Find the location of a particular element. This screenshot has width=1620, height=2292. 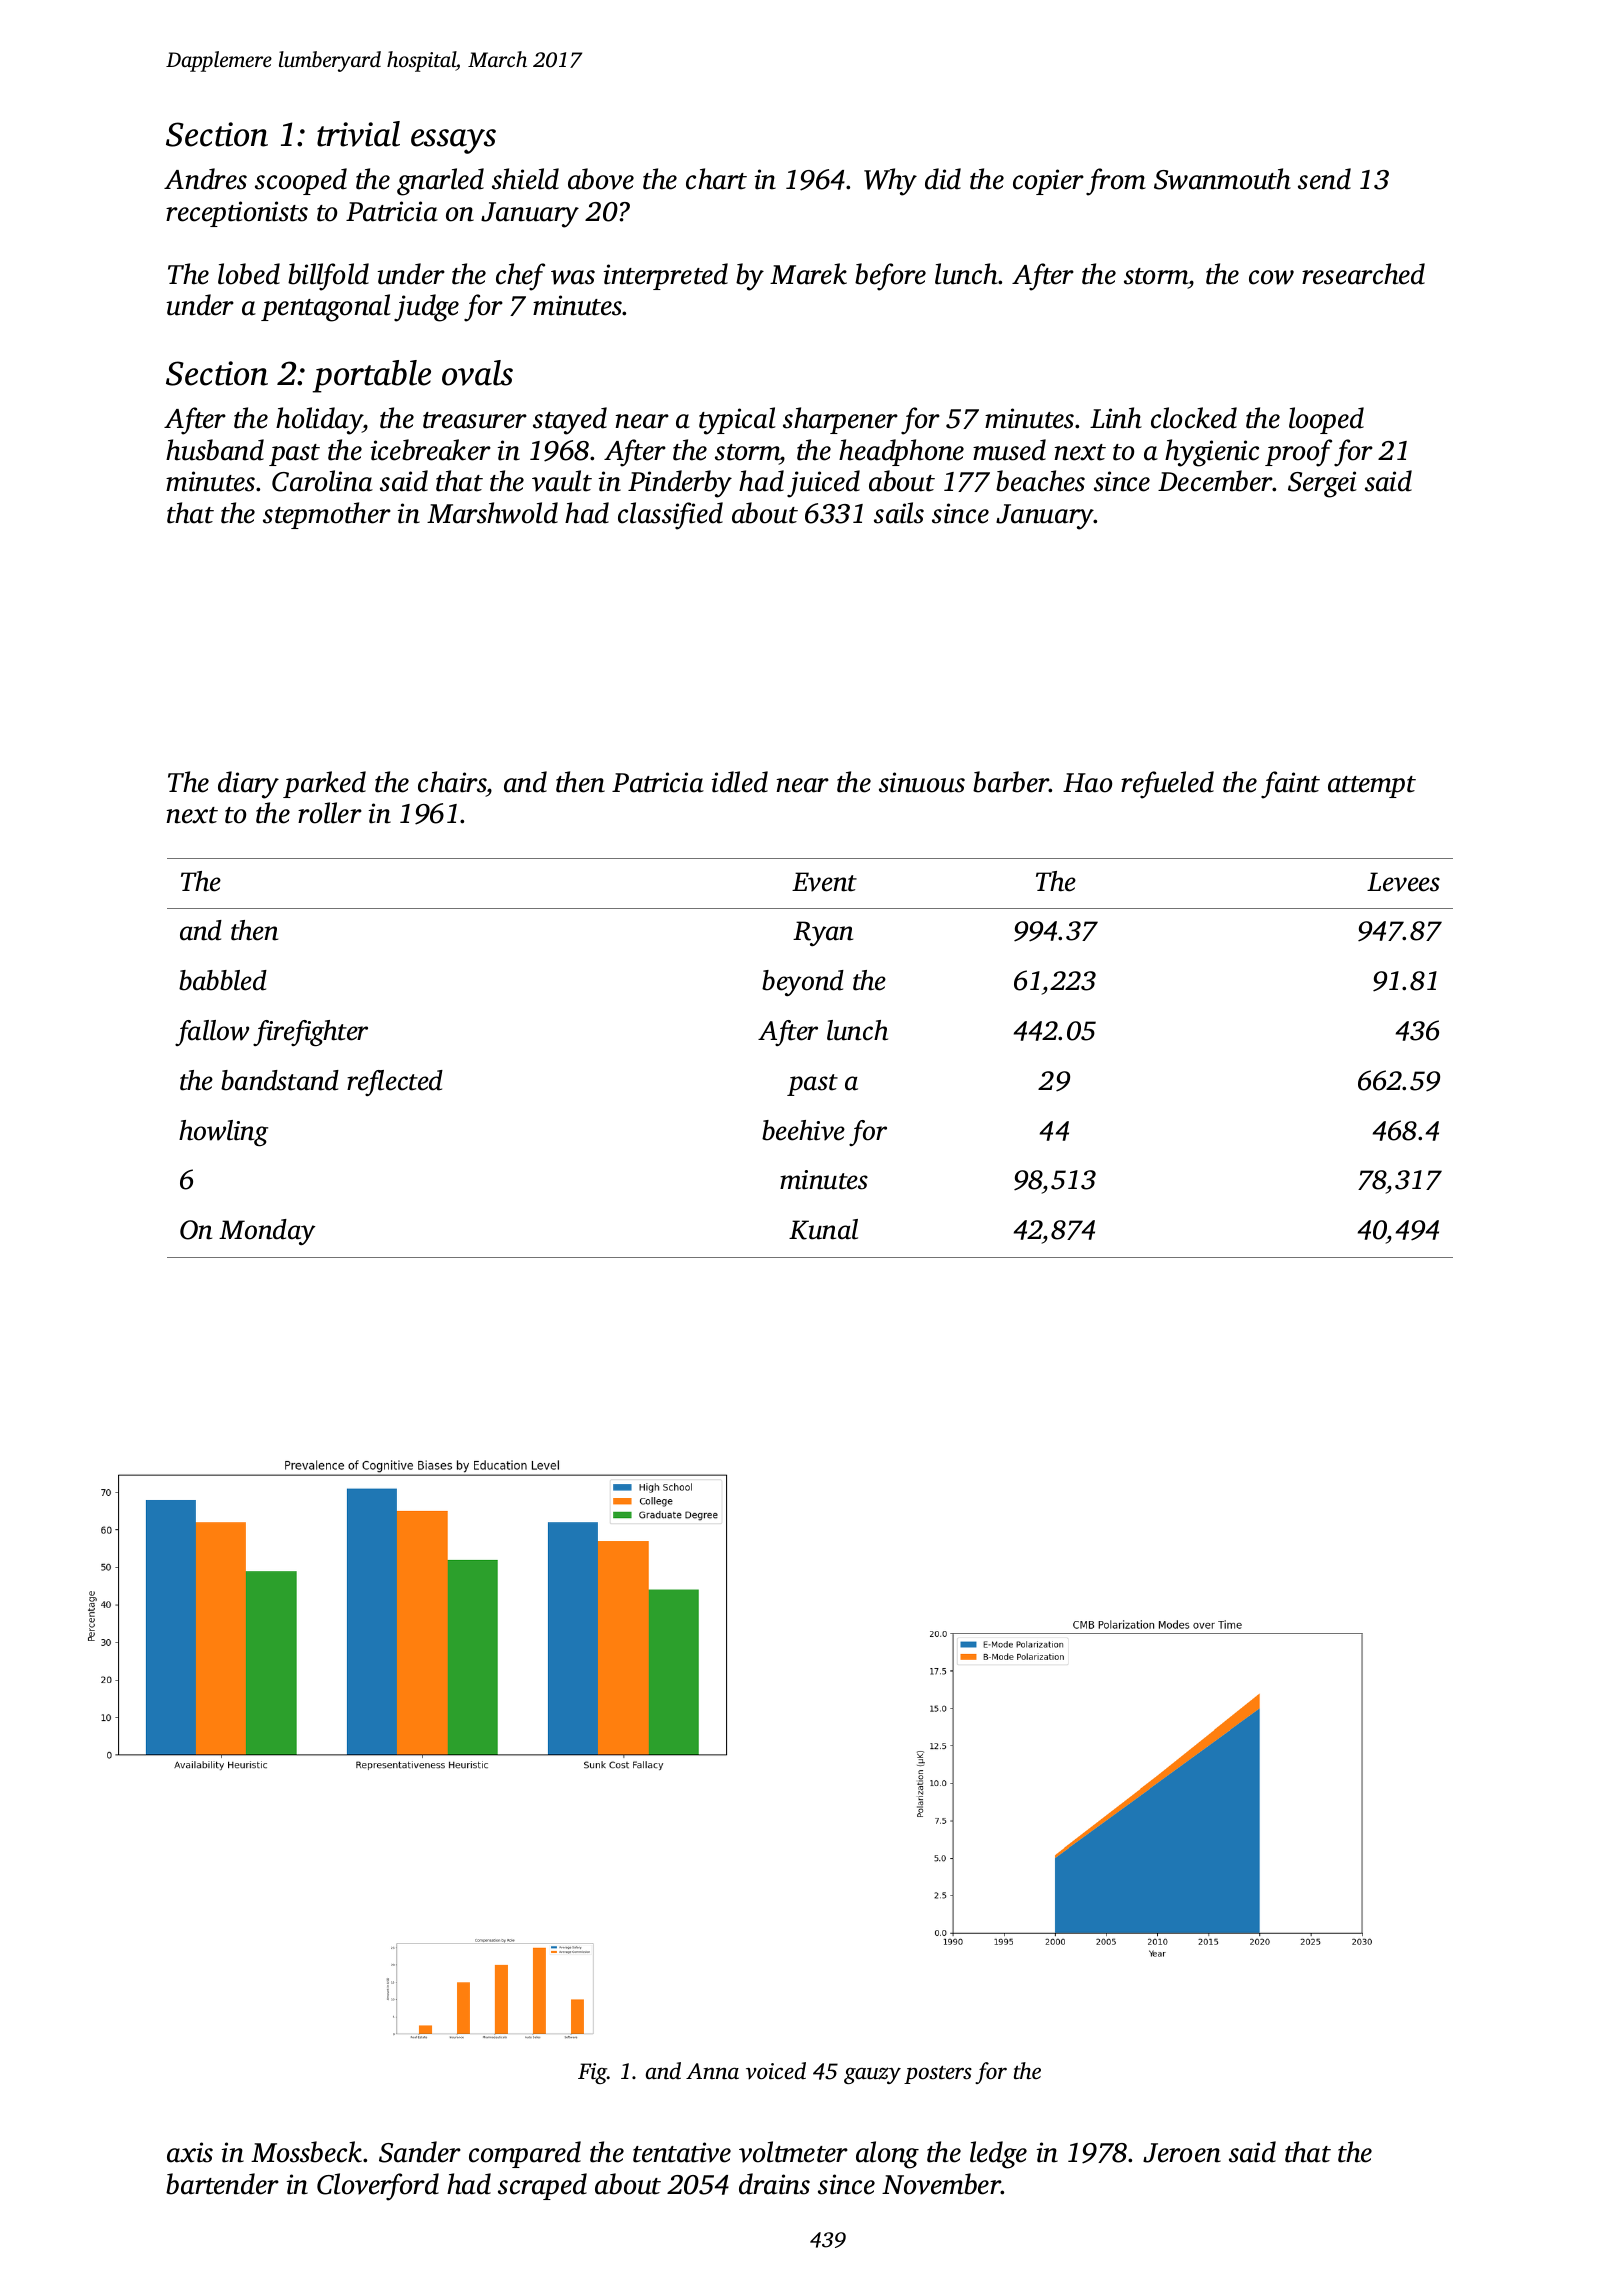

howling is located at coordinates (223, 1133).
